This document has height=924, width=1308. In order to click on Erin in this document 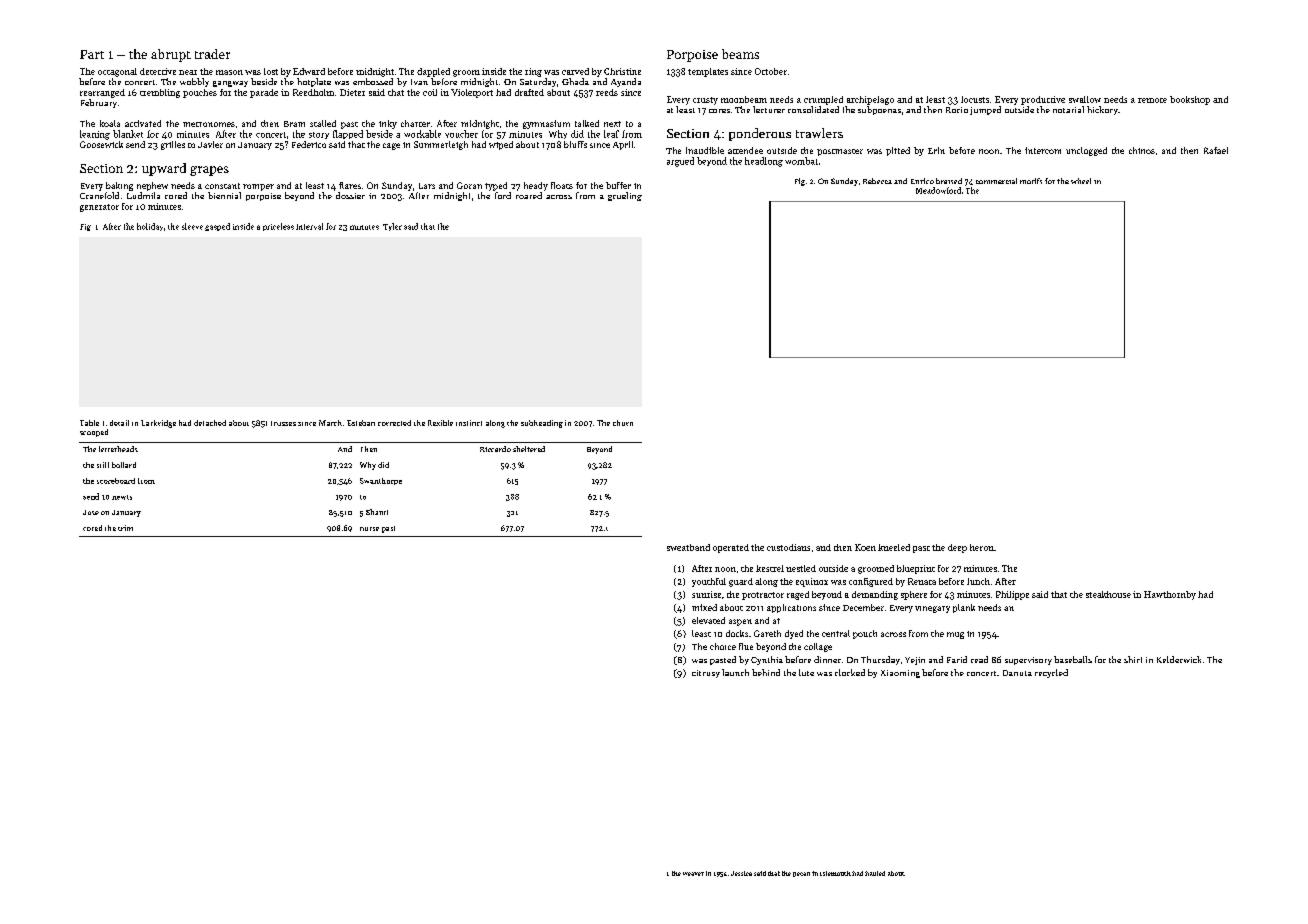, I will do `click(936, 150)`.
